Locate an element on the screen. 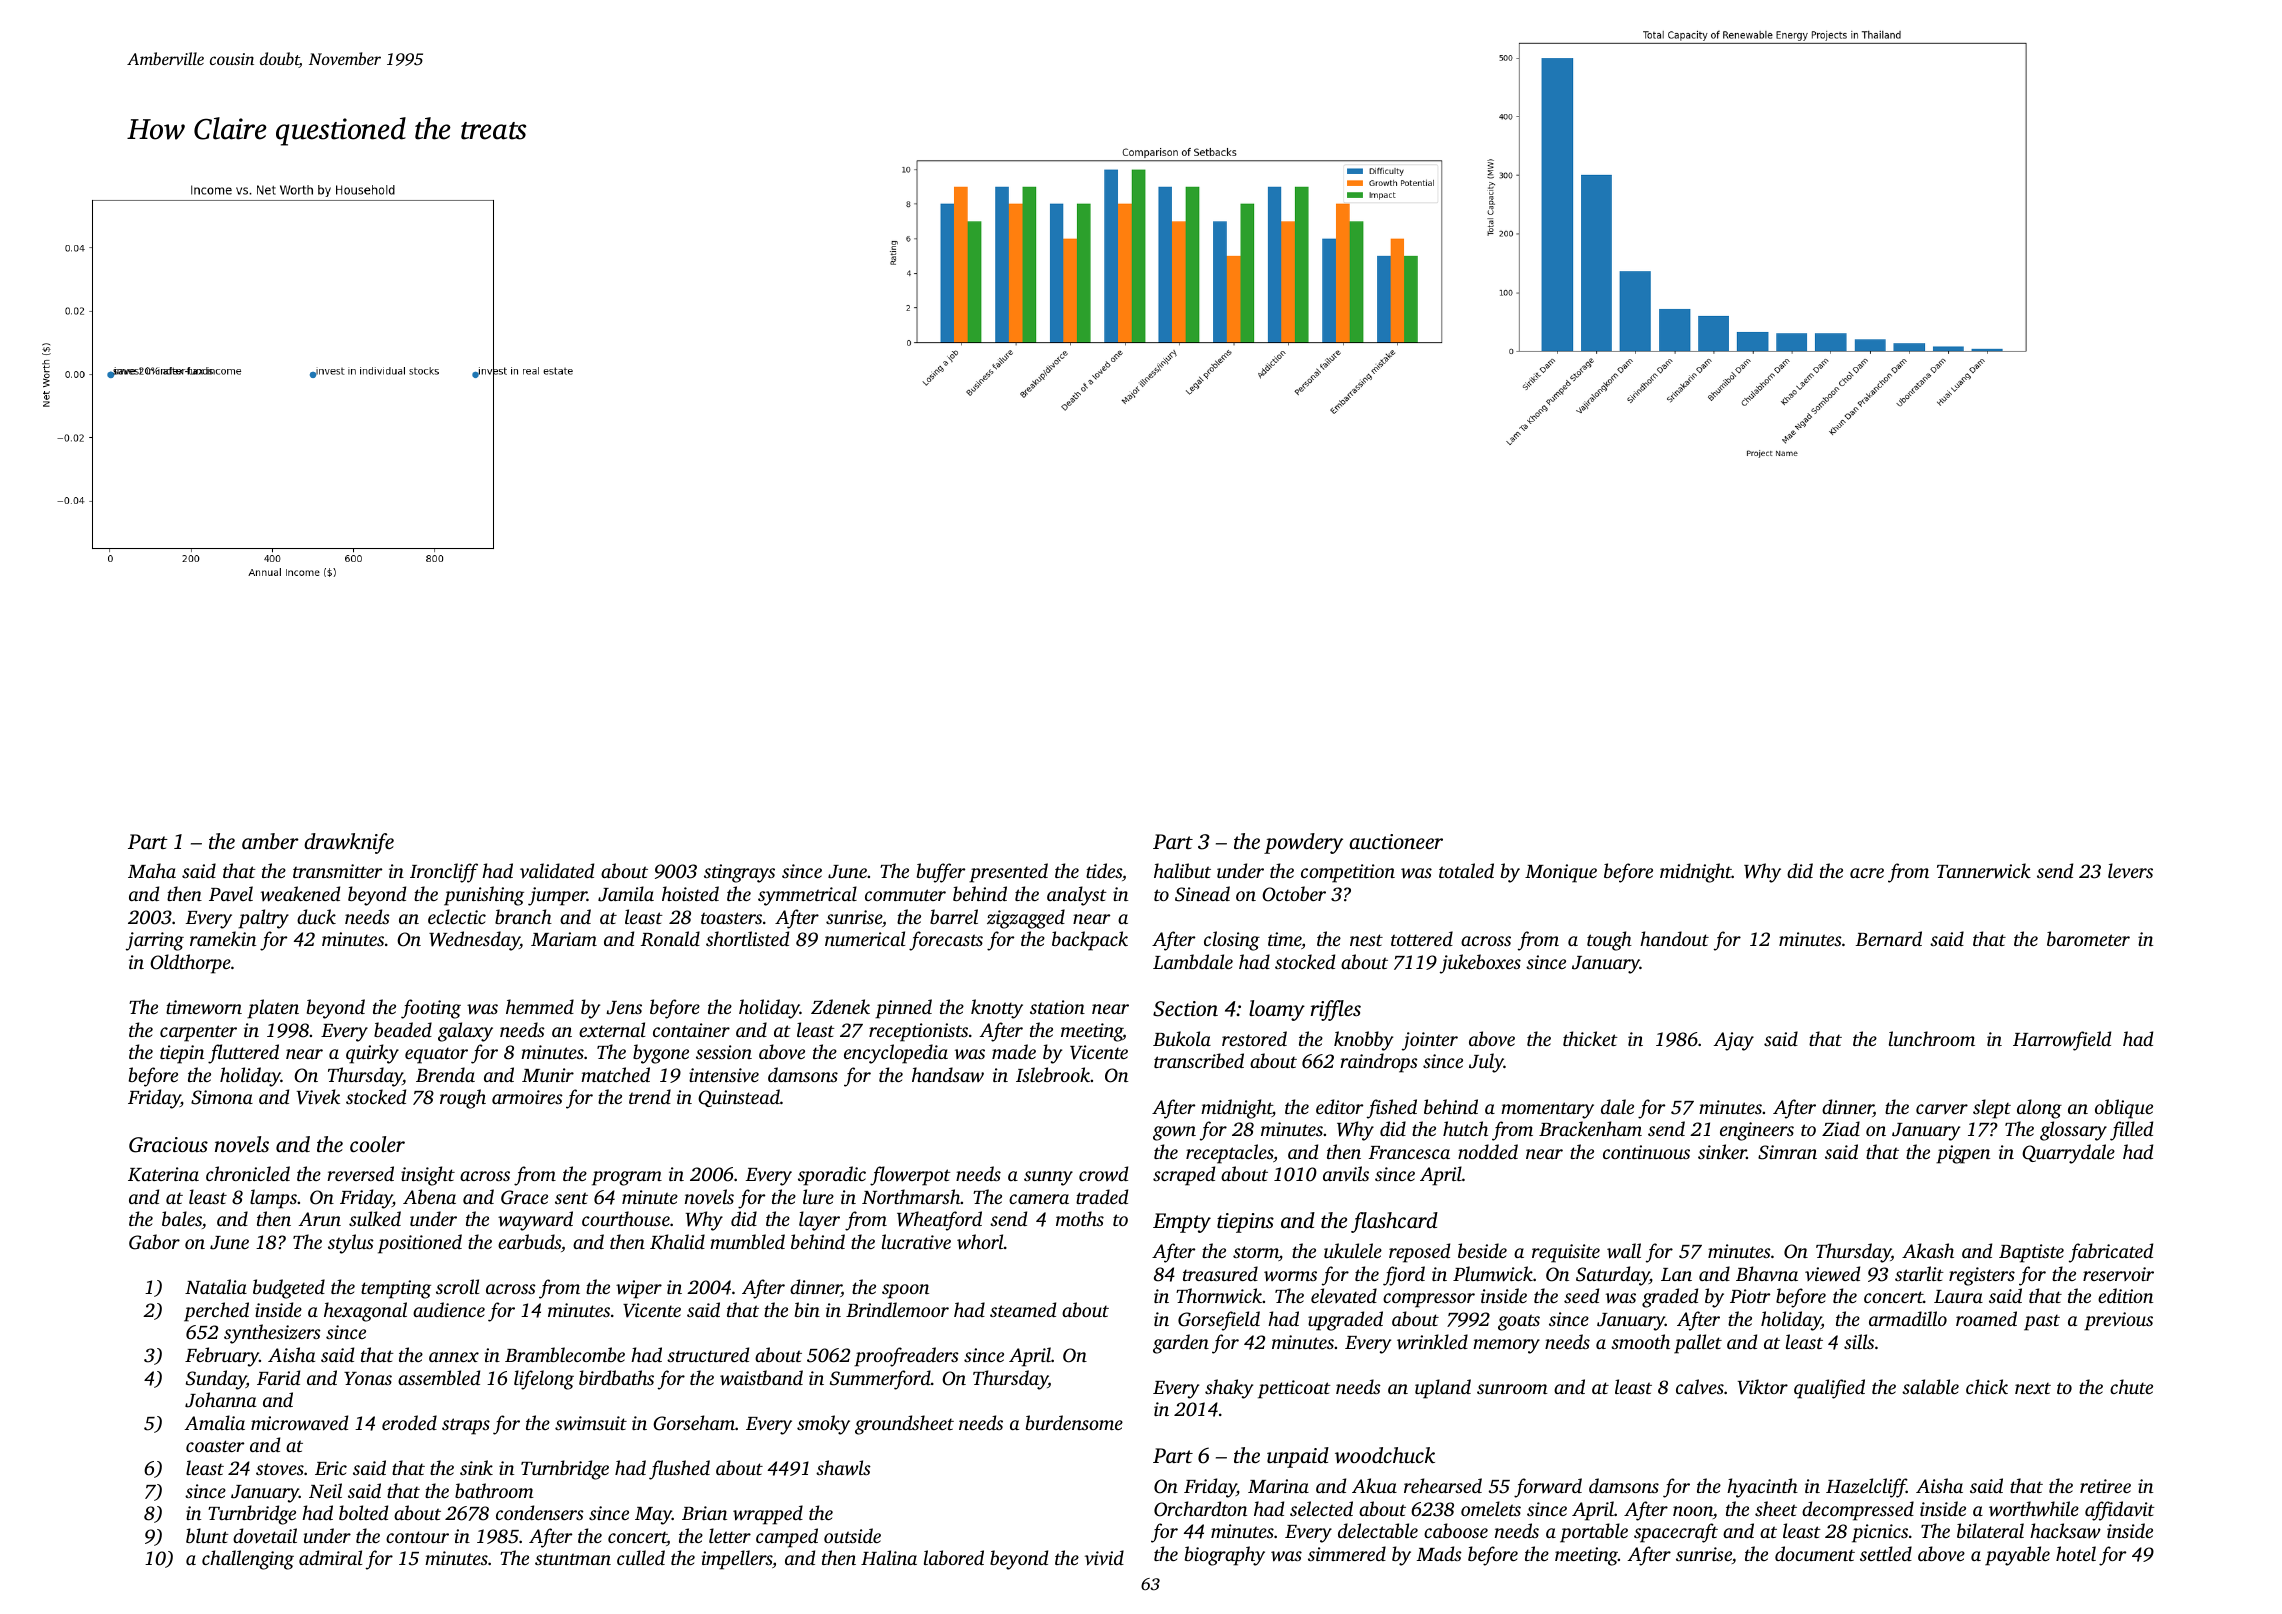 This screenshot has height=1614, width=2282. barometer is located at coordinates (2088, 938).
